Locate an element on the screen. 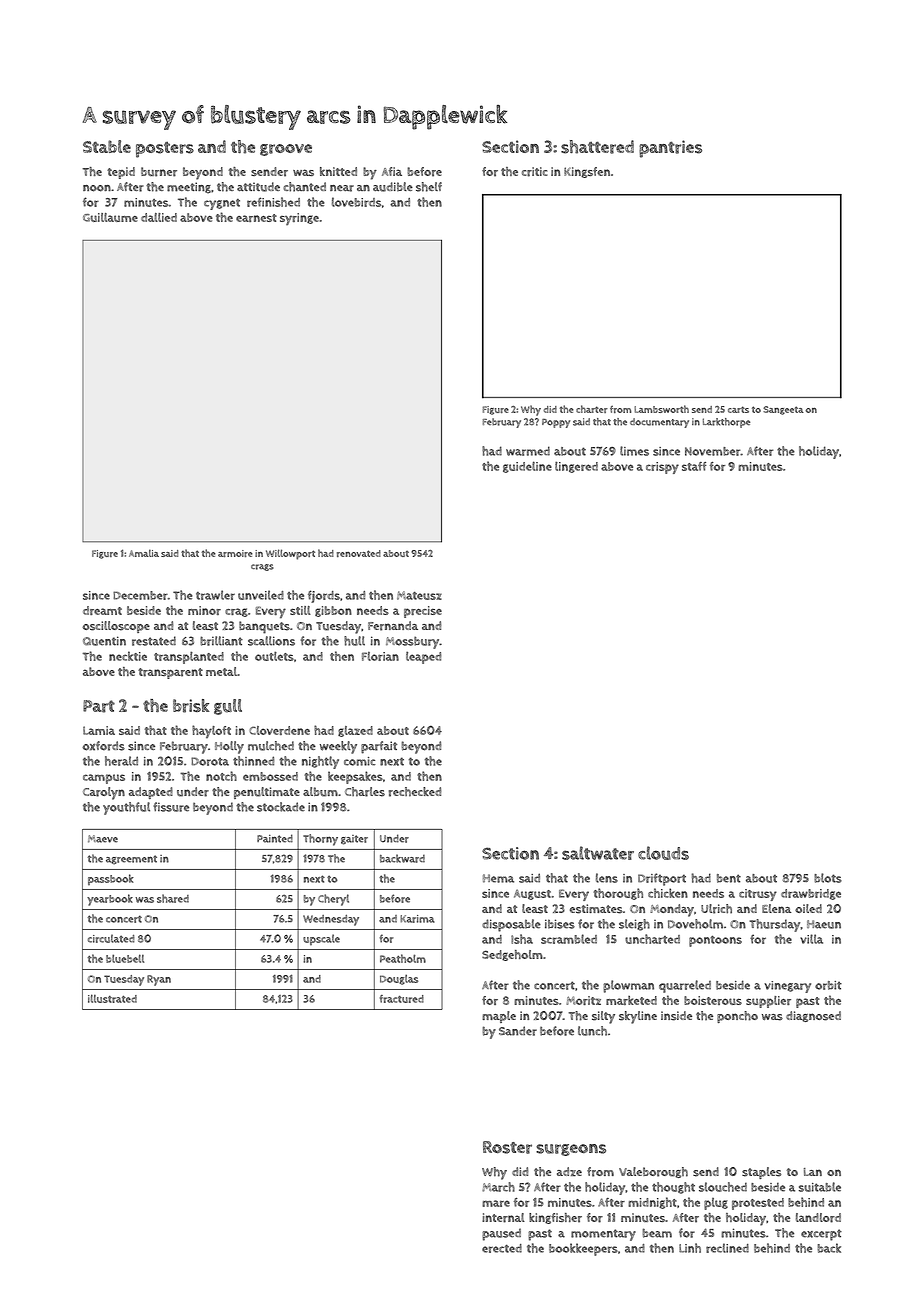 Image resolution: width=924 pixels, height=1308 pixels. agreement is located at coordinates (131, 860).
